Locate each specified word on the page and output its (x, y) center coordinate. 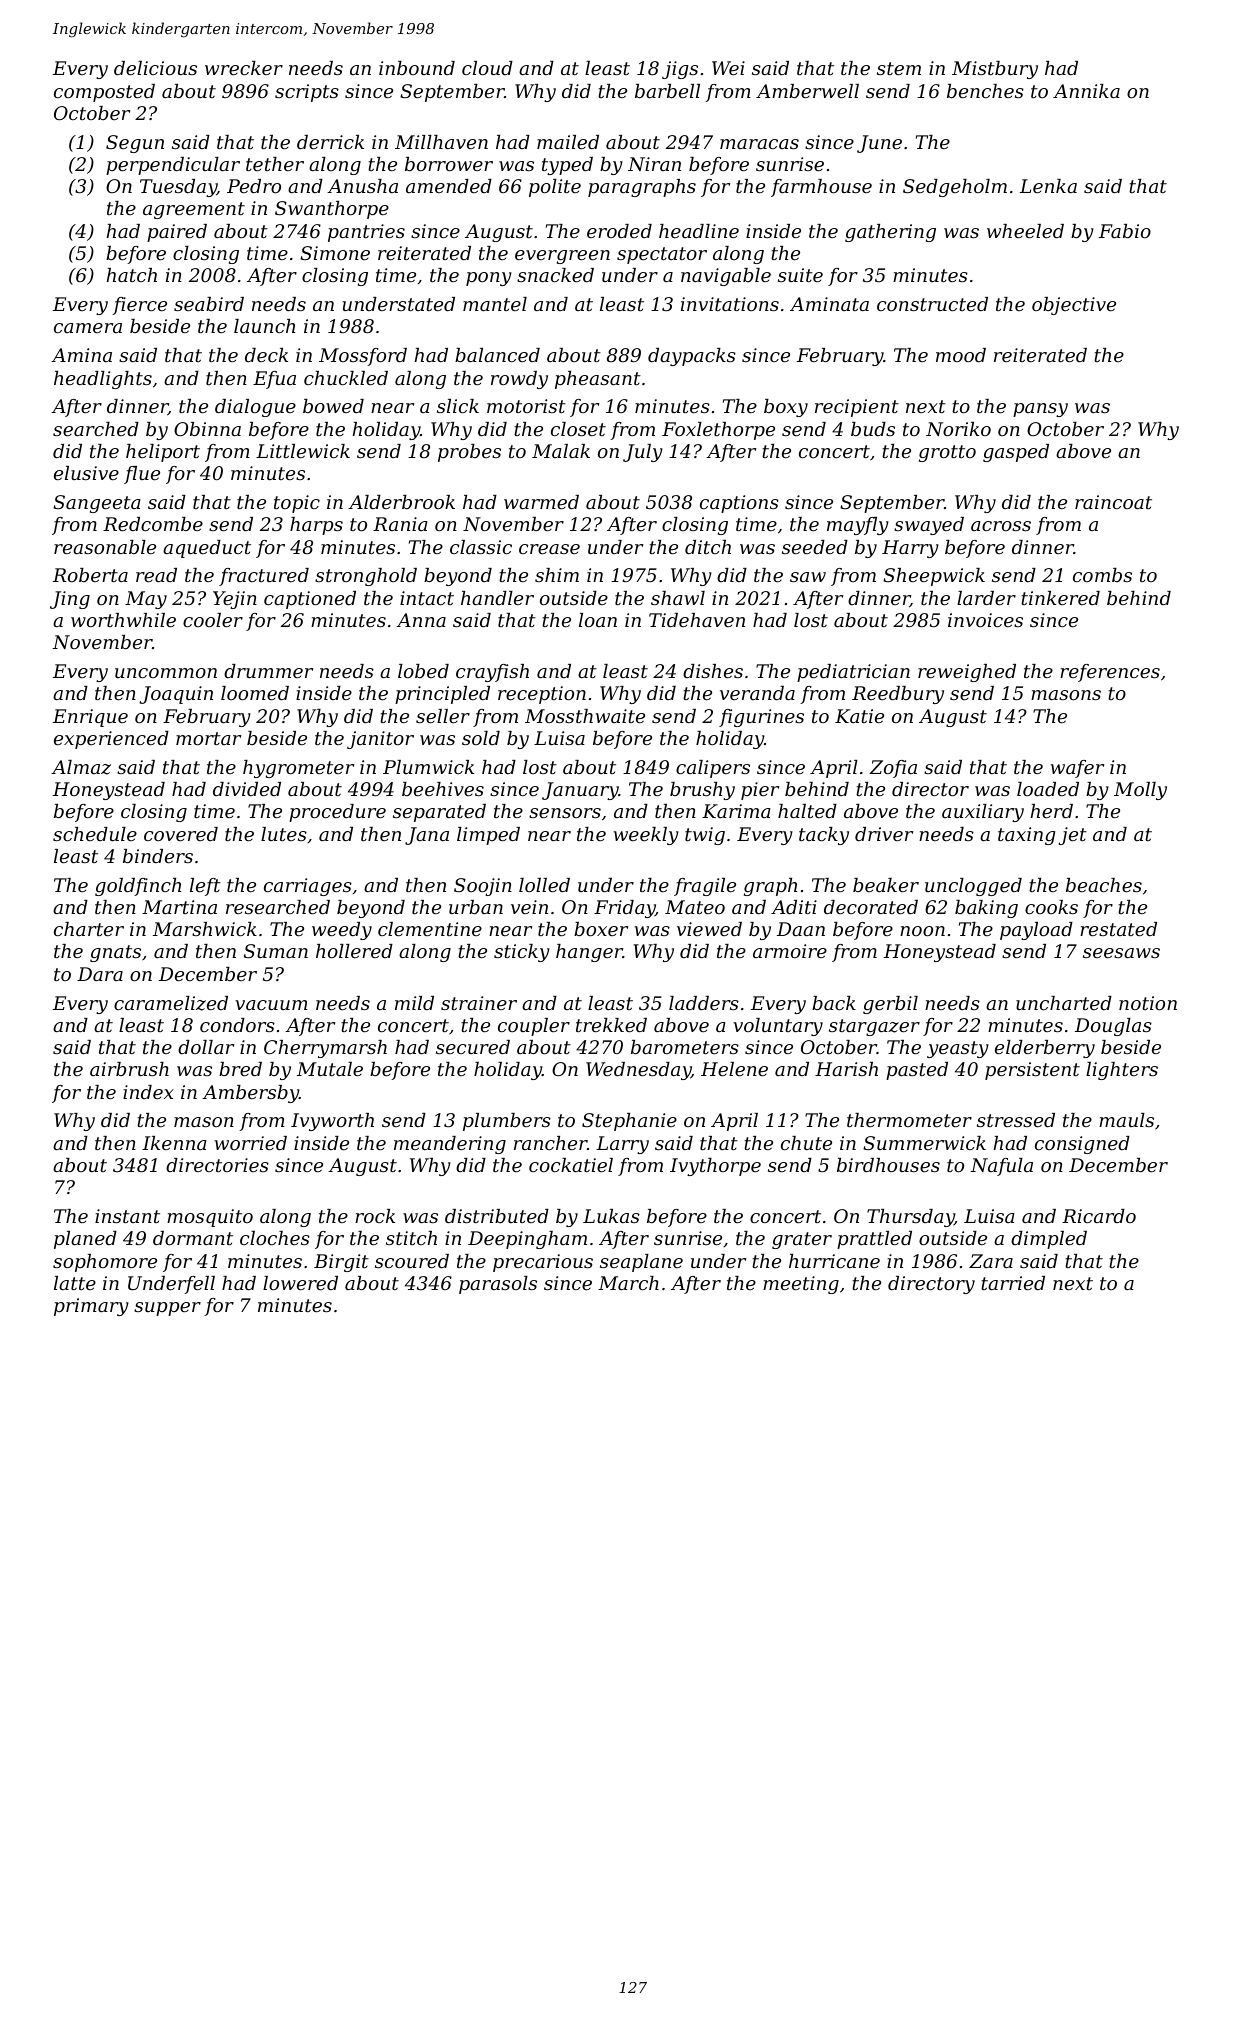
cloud (487, 68)
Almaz (81, 767)
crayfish (492, 673)
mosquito (210, 1218)
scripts (307, 93)
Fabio (1125, 231)
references (1110, 673)
